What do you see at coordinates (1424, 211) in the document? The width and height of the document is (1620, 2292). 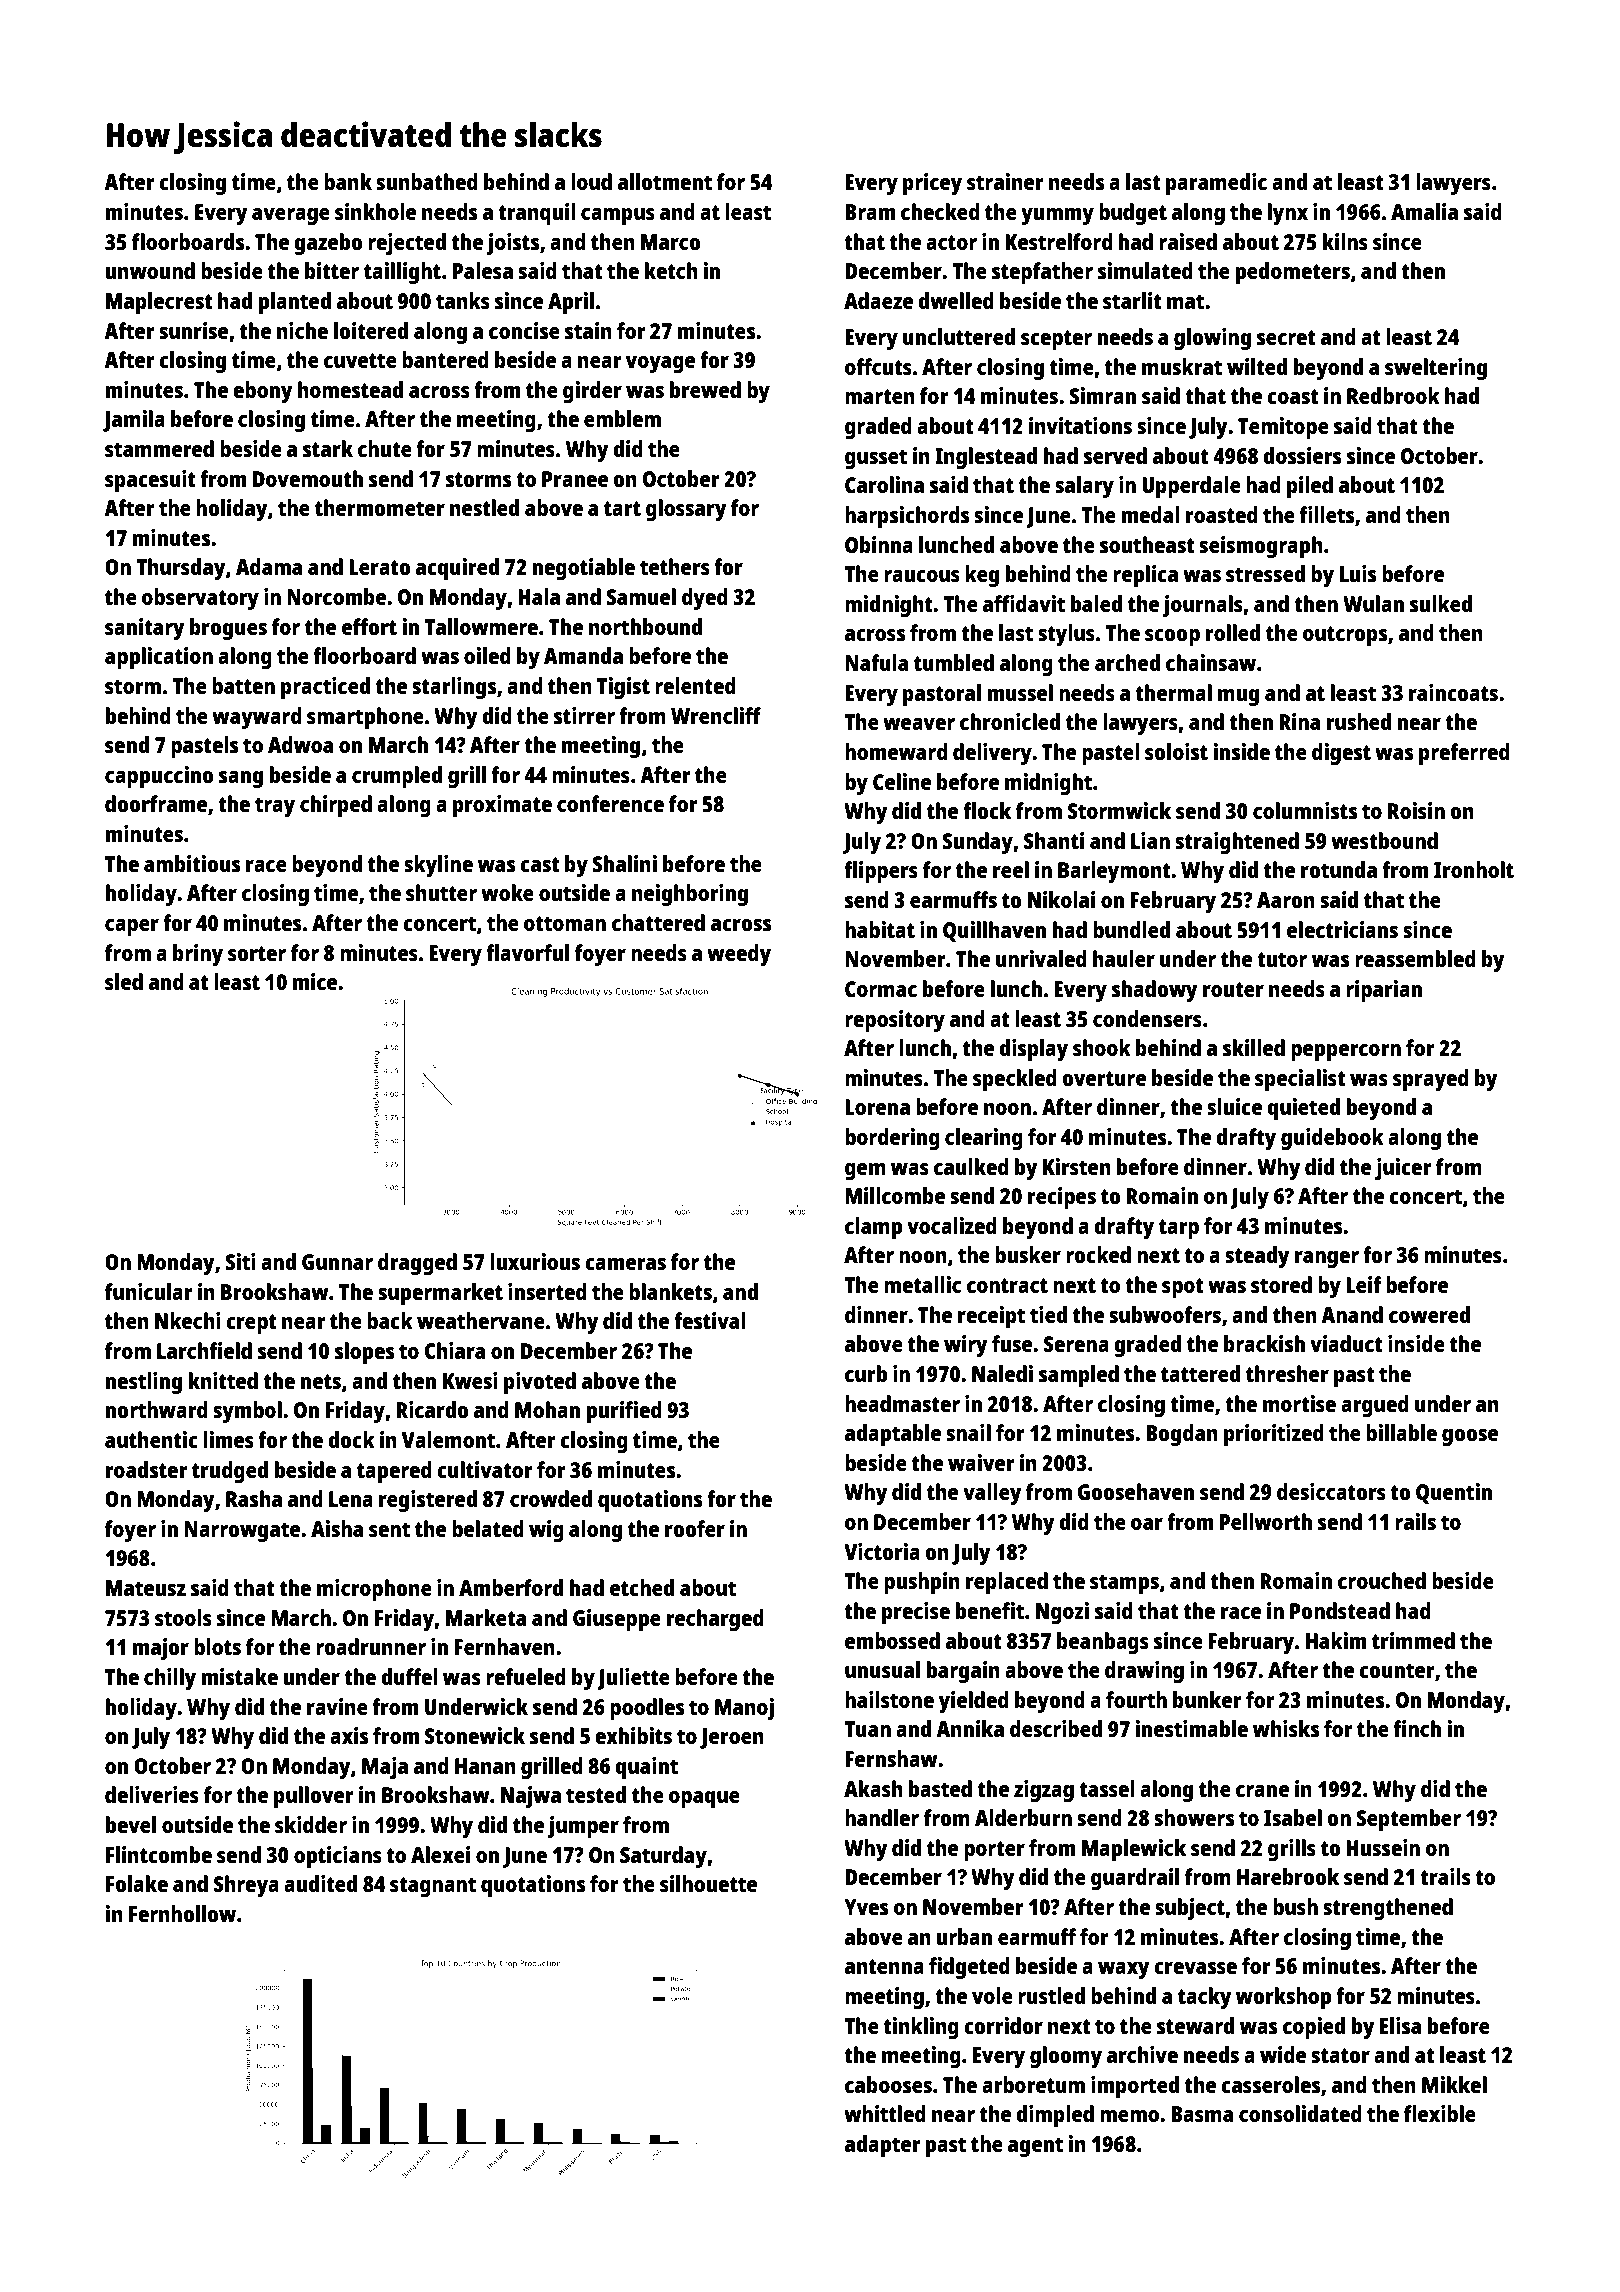 I see `Amalia` at bounding box center [1424, 211].
